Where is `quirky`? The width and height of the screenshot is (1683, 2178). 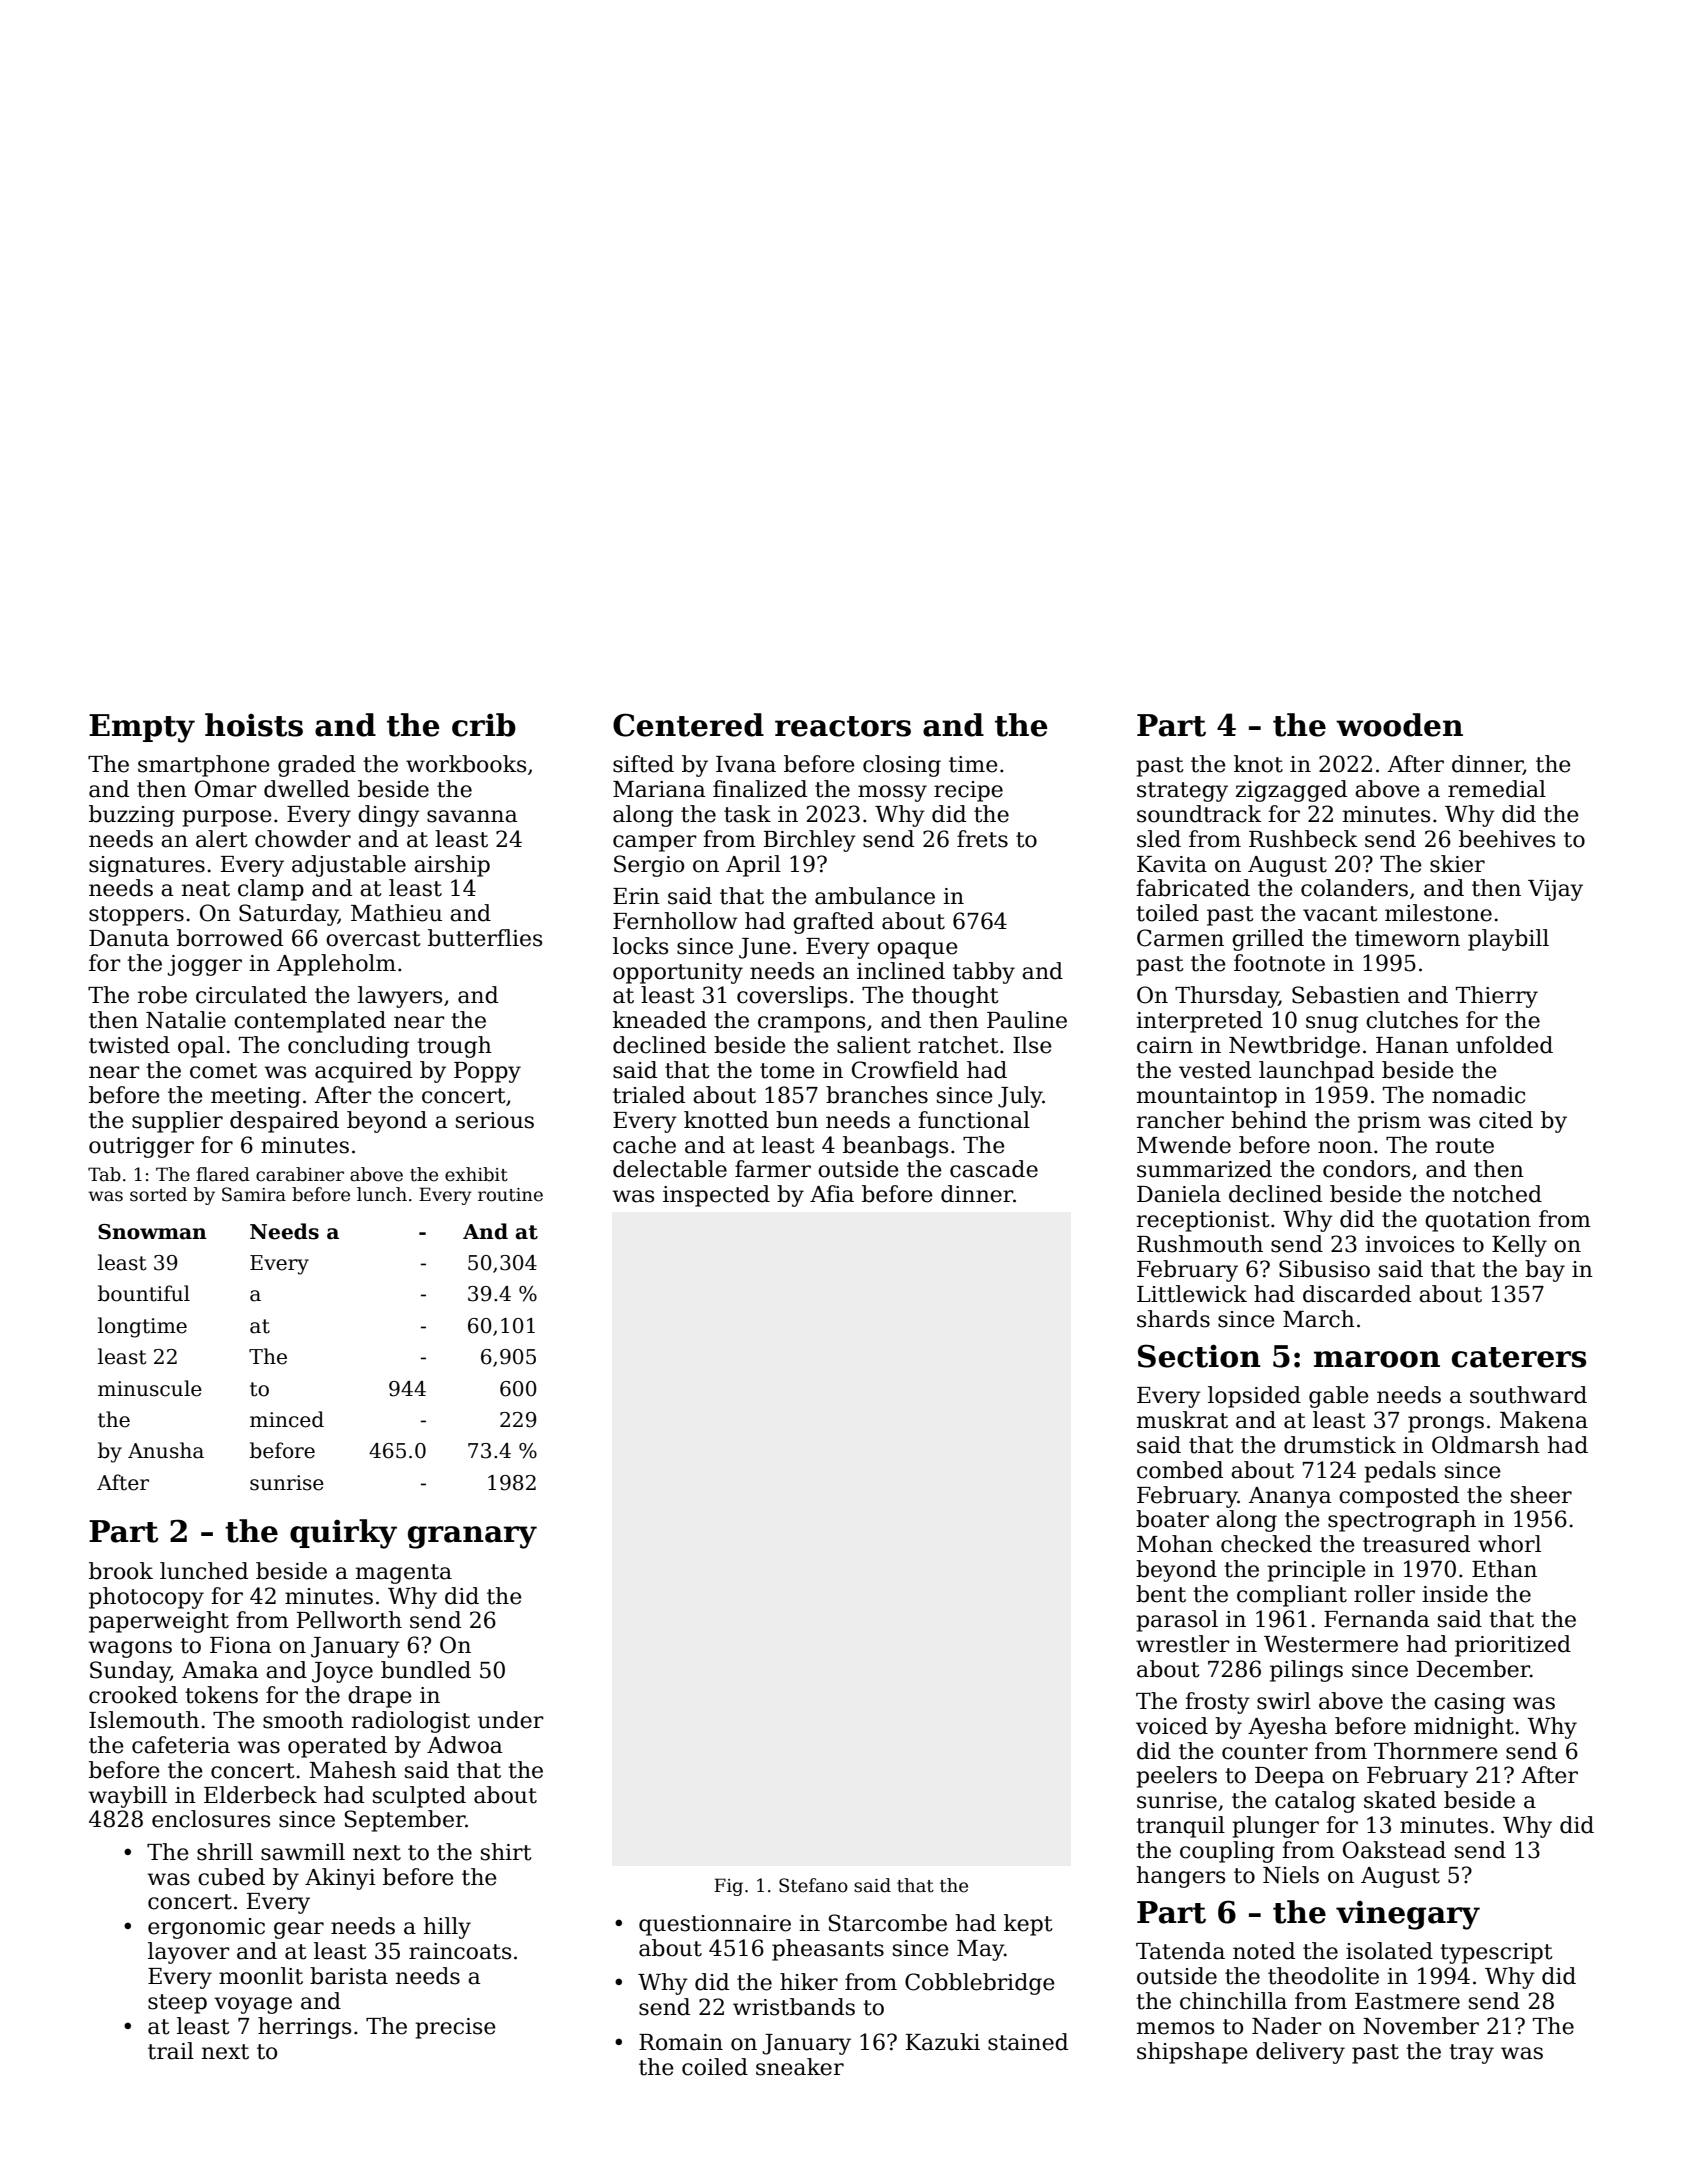 quirky is located at coordinates (343, 1534).
